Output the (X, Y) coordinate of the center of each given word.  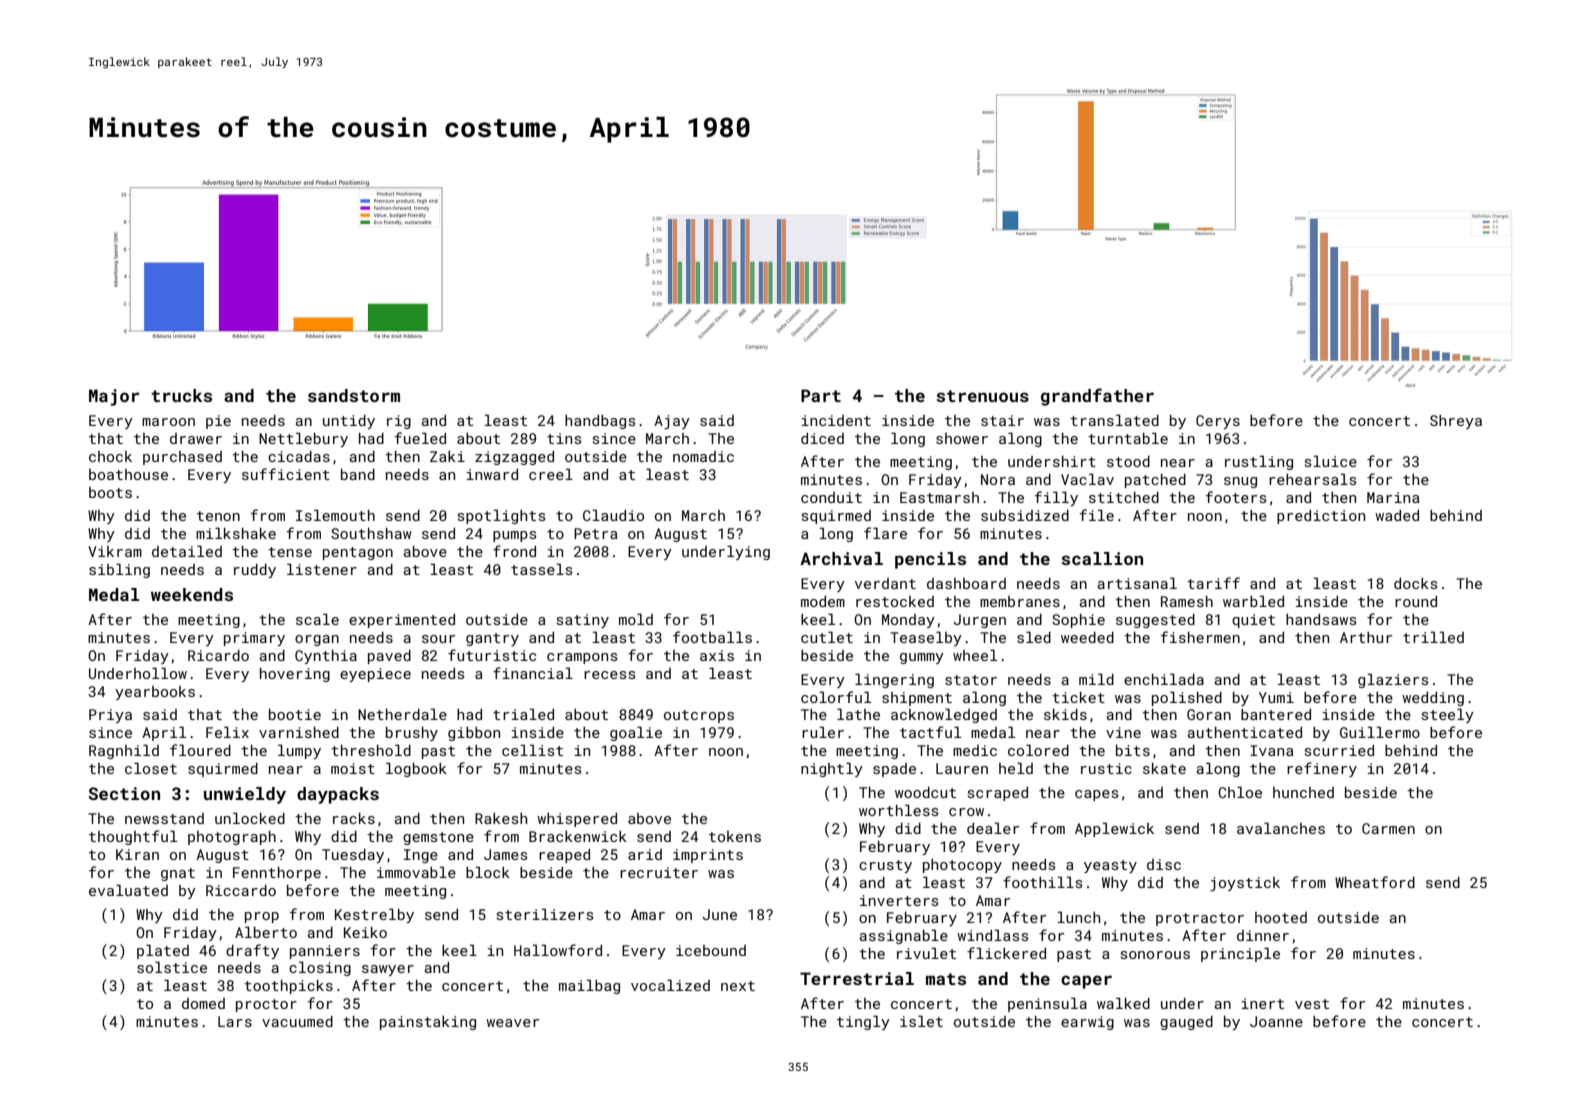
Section (124, 793)
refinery (1322, 769)
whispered (577, 820)
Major (114, 397)
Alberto (266, 932)
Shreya (1456, 422)
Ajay (672, 422)
